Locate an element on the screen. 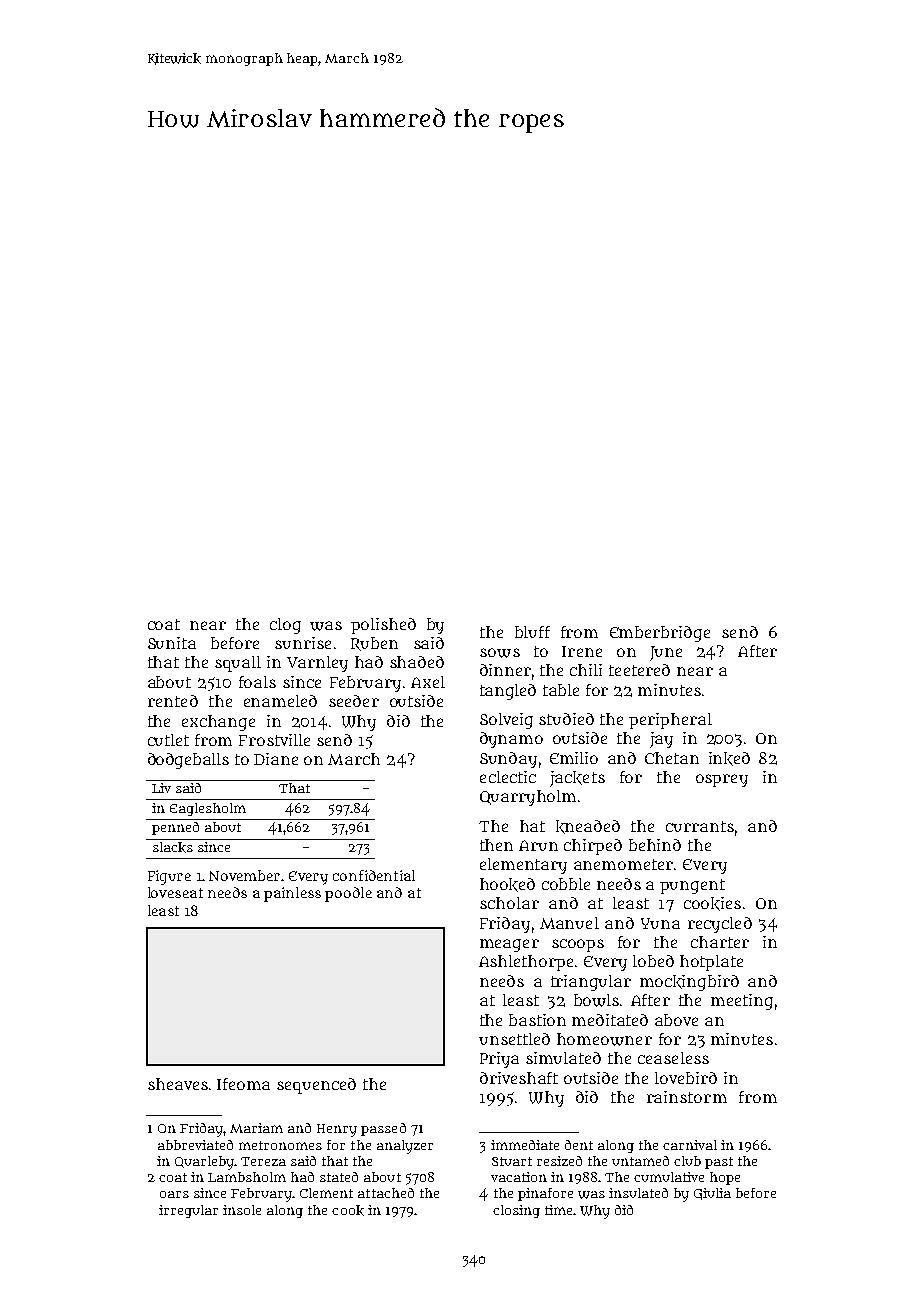 The image size is (924, 1314). carnival is located at coordinates (690, 1145).
